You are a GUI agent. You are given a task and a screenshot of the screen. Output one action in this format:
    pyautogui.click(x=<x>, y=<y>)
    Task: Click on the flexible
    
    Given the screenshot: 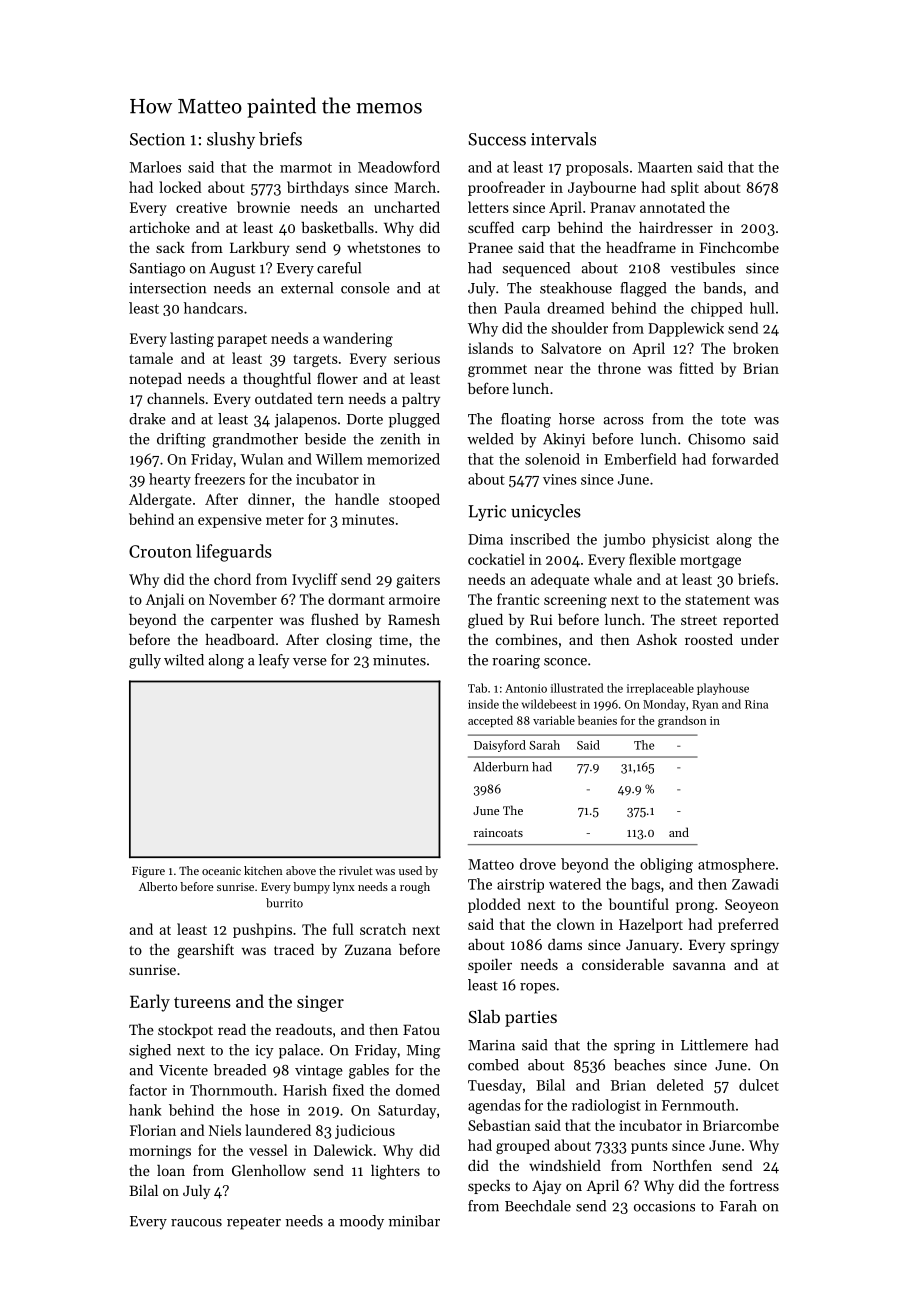 What is the action you would take?
    pyautogui.click(x=652, y=559)
